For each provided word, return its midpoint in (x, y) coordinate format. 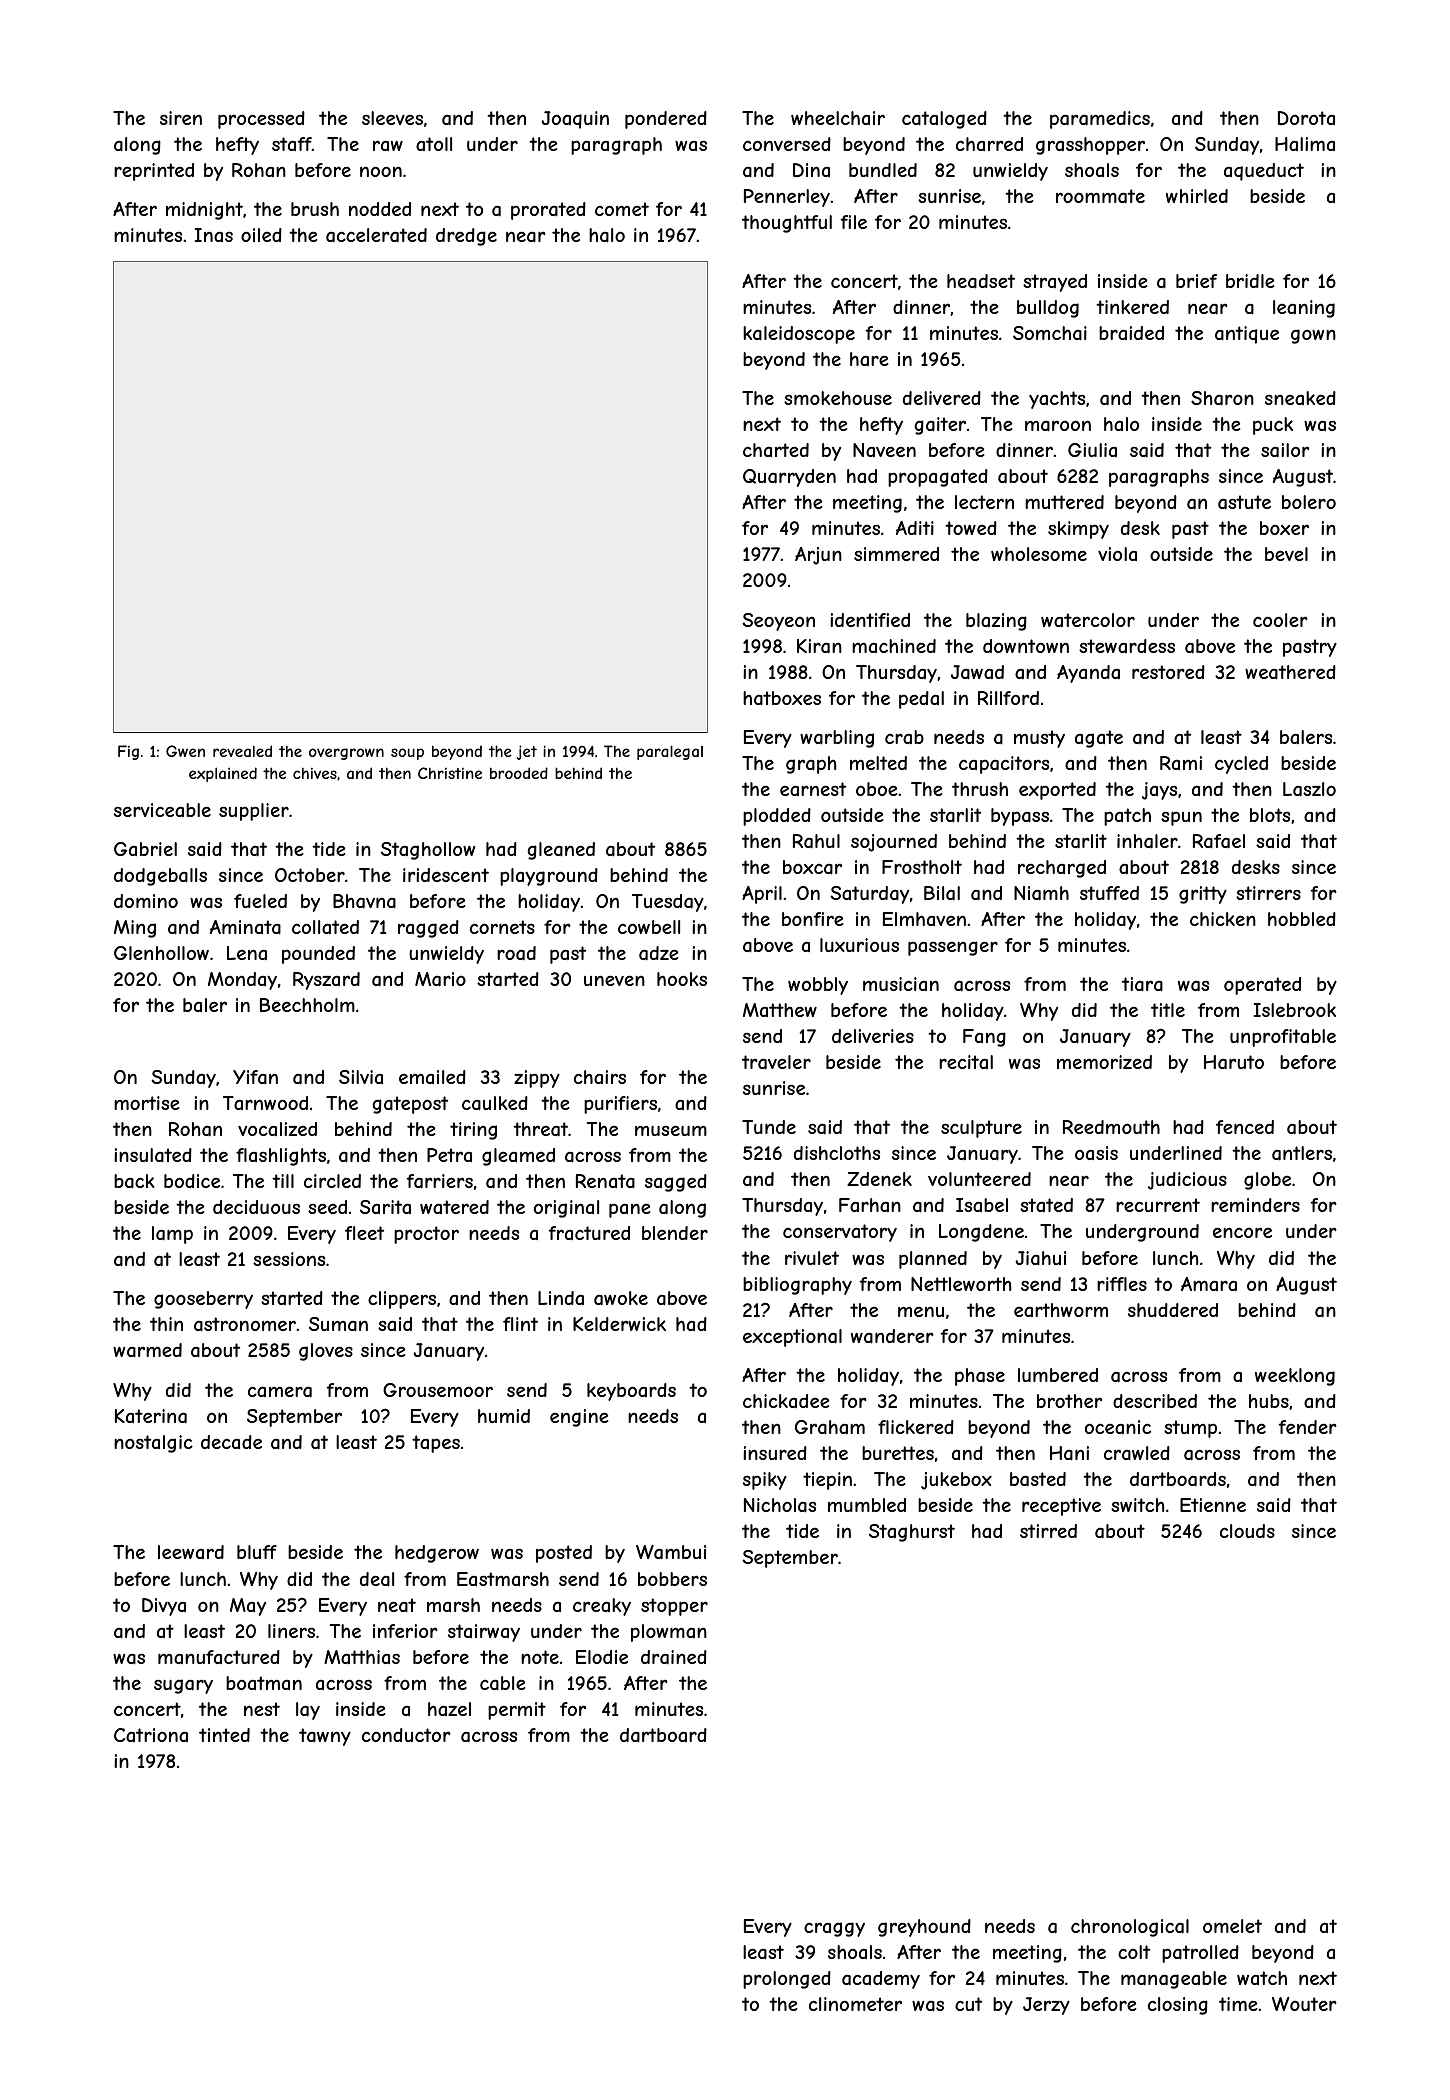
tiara (1142, 984)
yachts (1057, 400)
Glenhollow (161, 953)
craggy (834, 1929)
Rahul (816, 841)
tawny (325, 1737)
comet (622, 209)
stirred (1048, 1531)
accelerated (376, 235)
